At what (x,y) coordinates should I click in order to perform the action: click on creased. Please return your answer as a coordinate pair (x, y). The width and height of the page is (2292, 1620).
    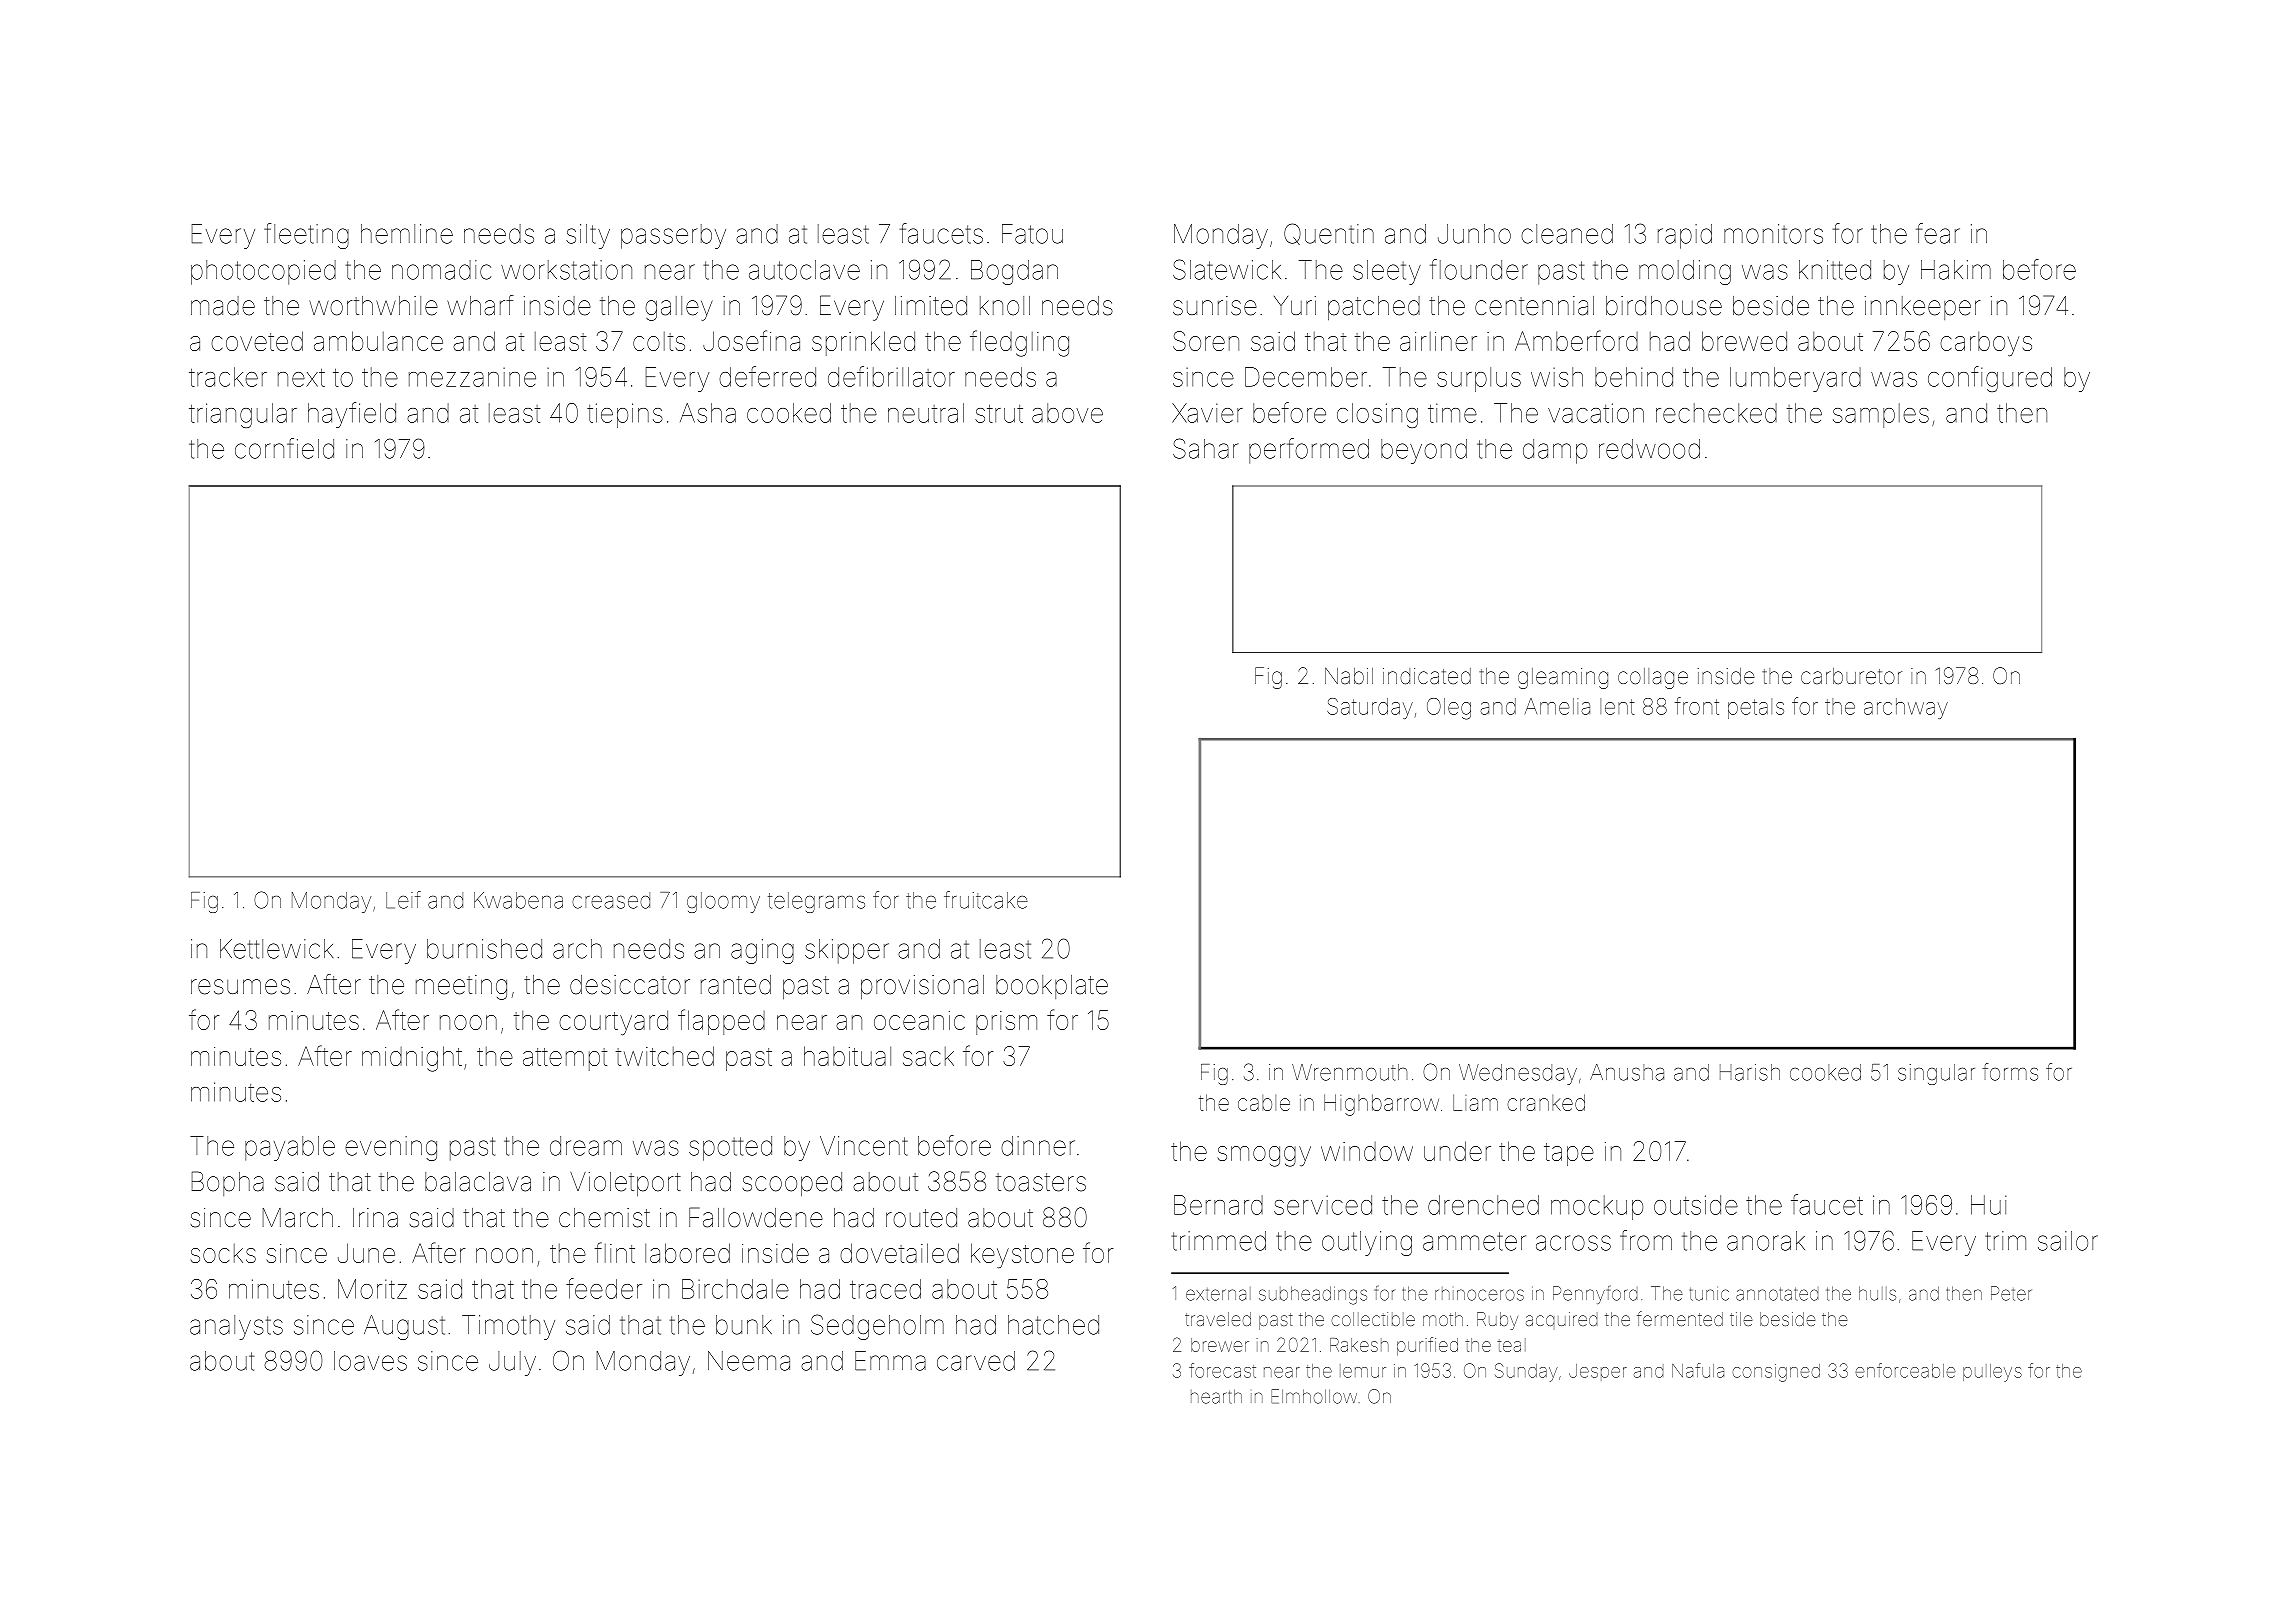
    Looking at the image, I should click on (611, 900).
